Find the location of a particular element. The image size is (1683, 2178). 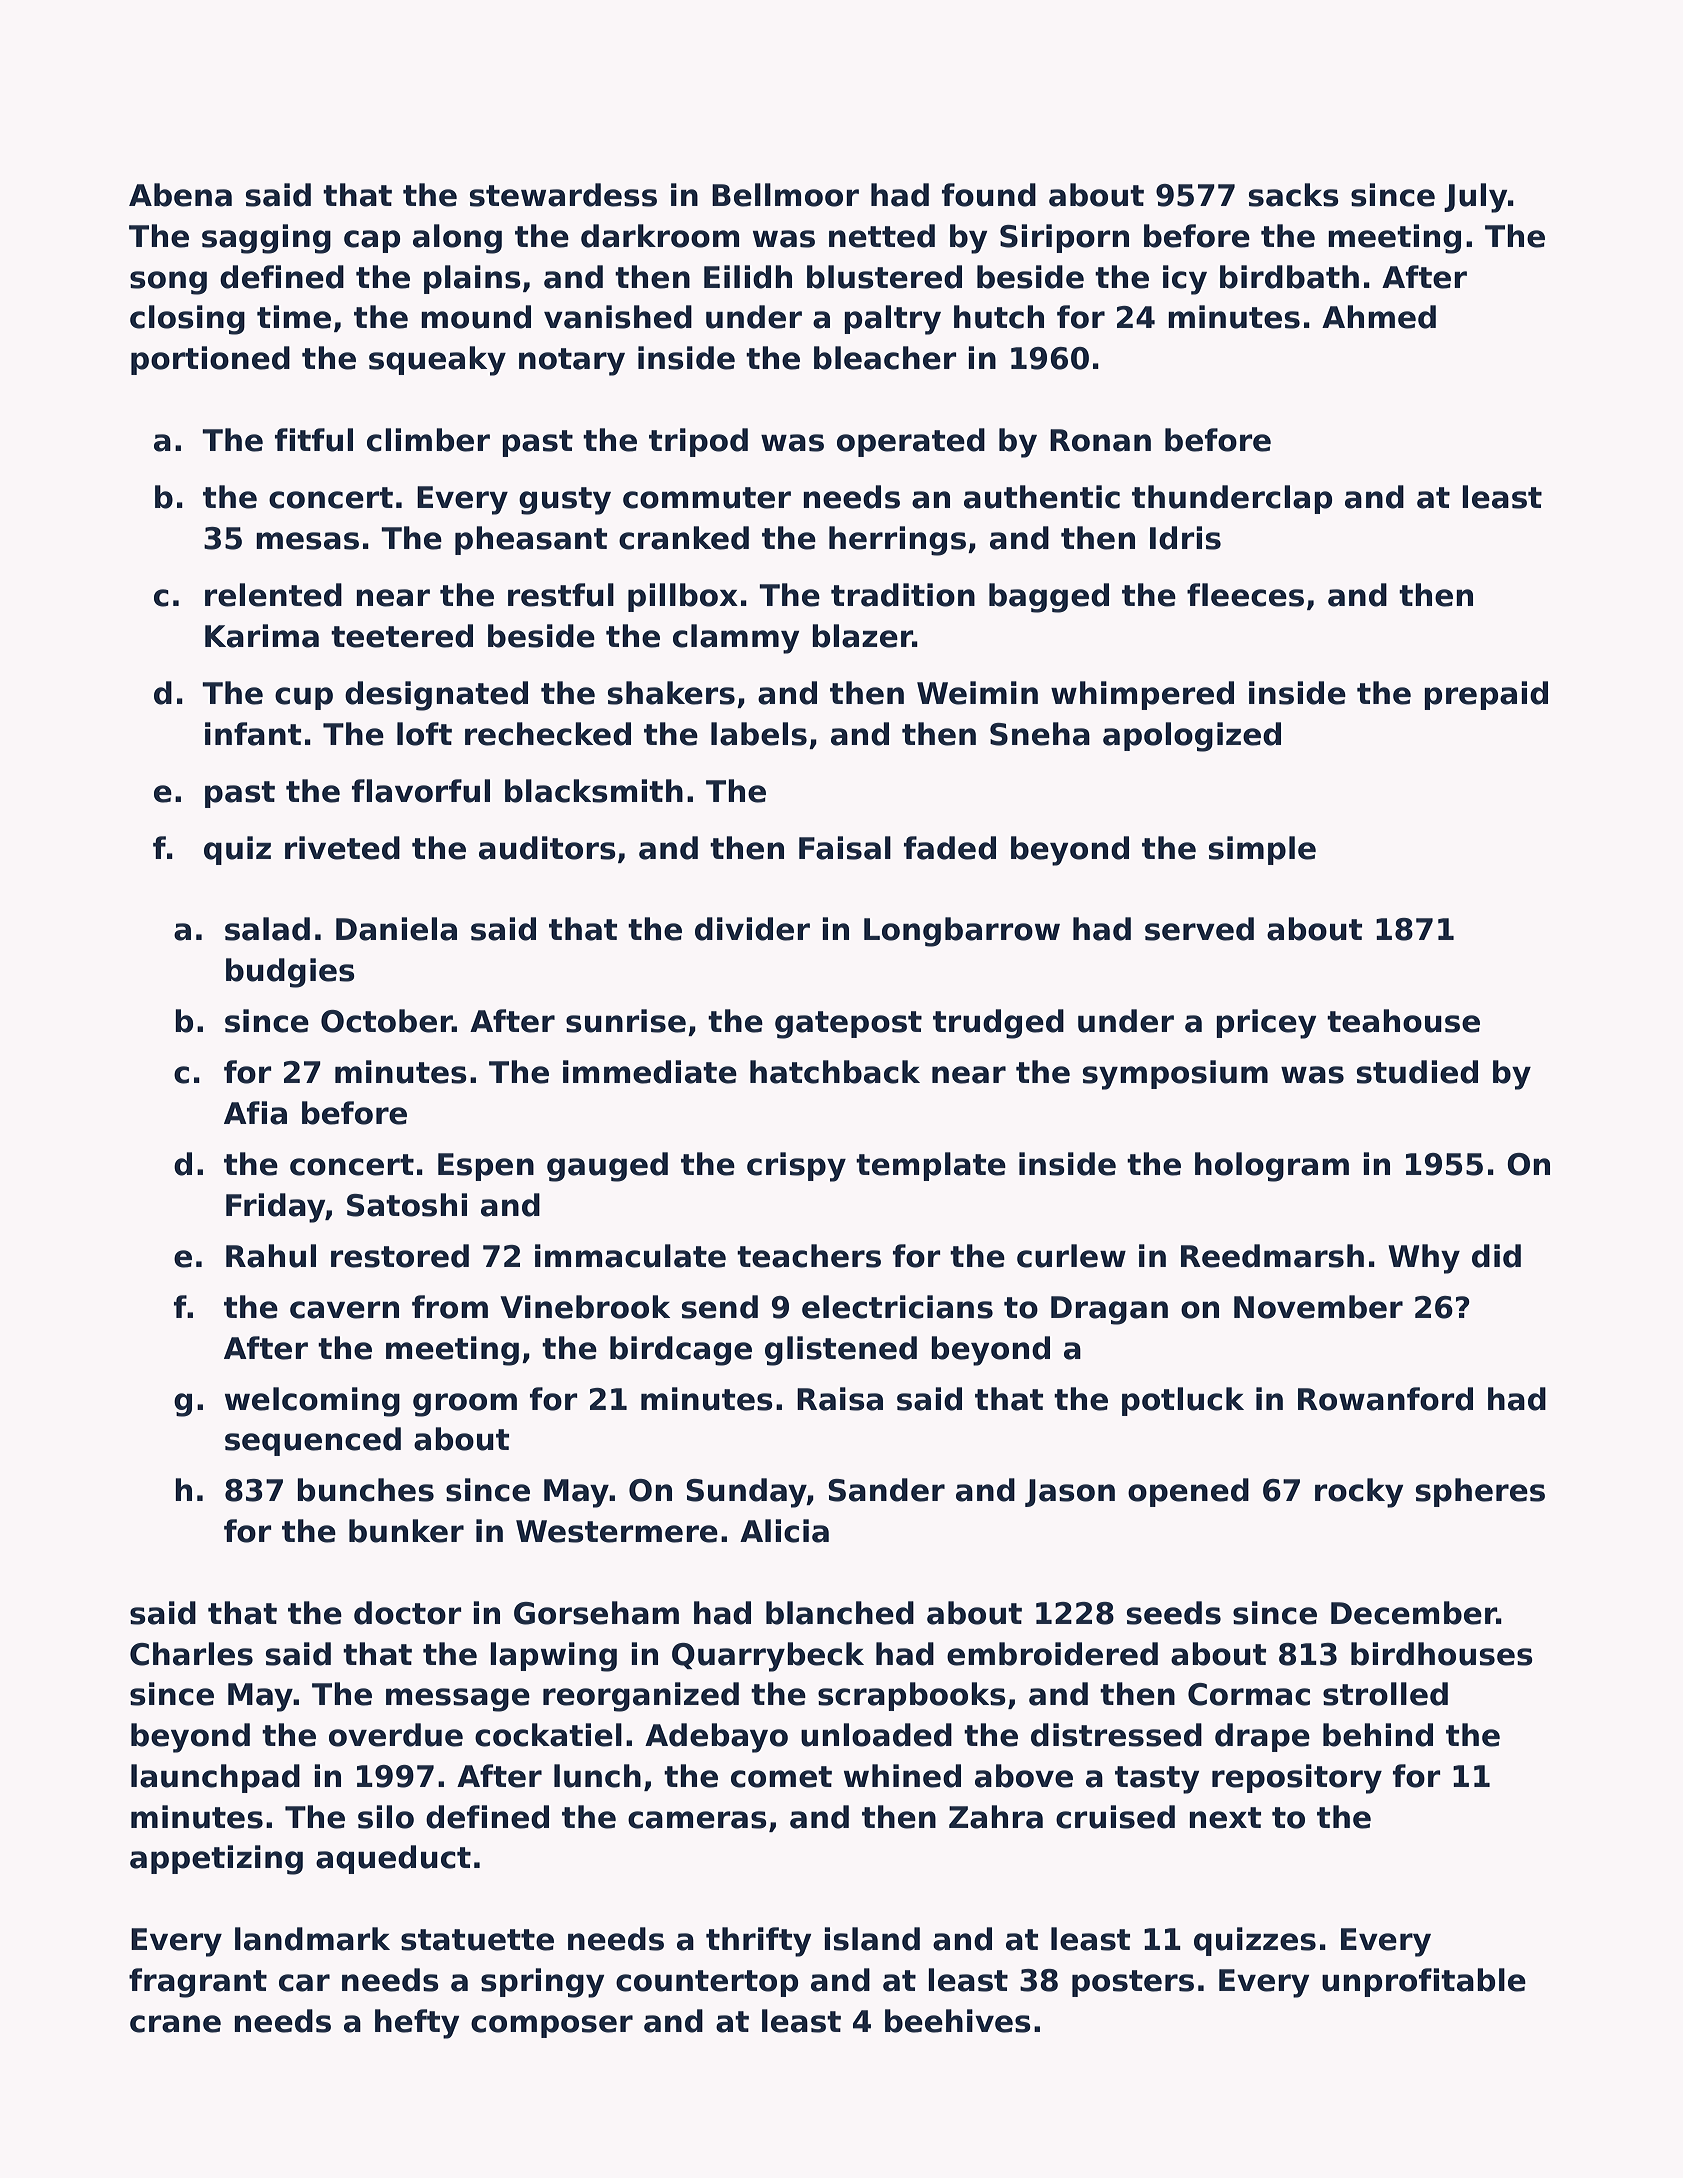

next is located at coordinates (1225, 1818).
